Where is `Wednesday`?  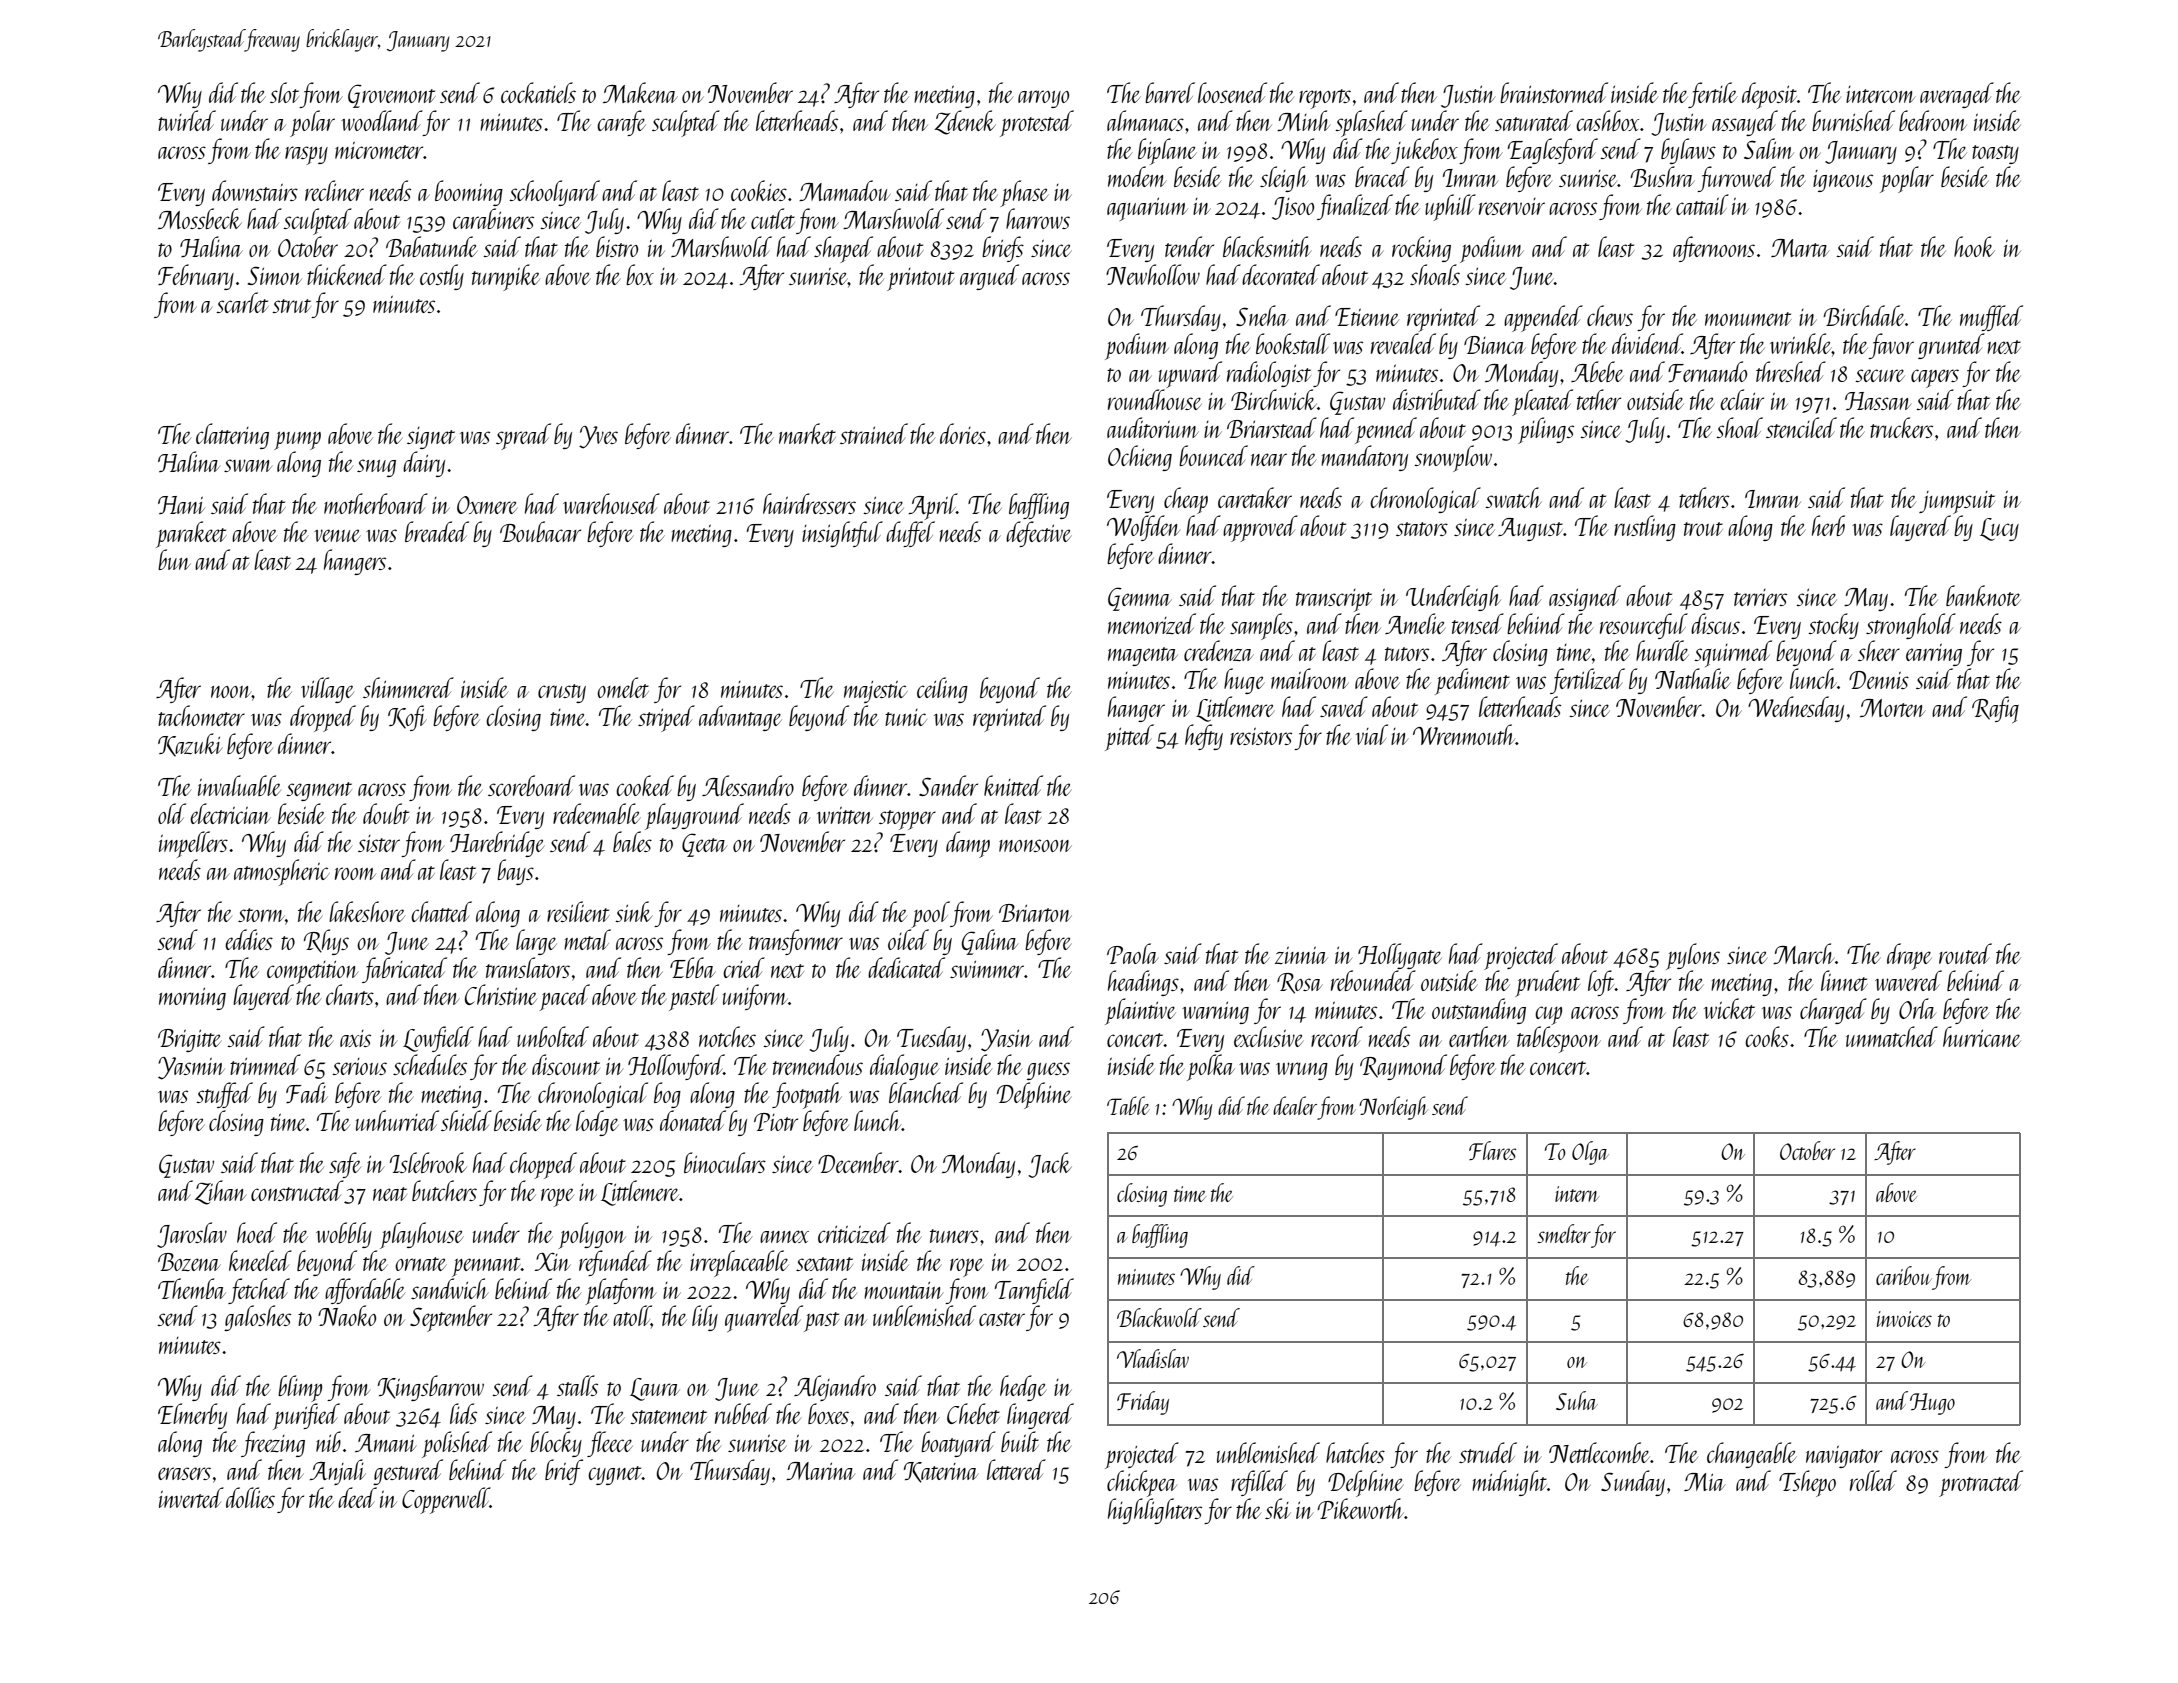 Wednesday is located at coordinates (1796, 709).
